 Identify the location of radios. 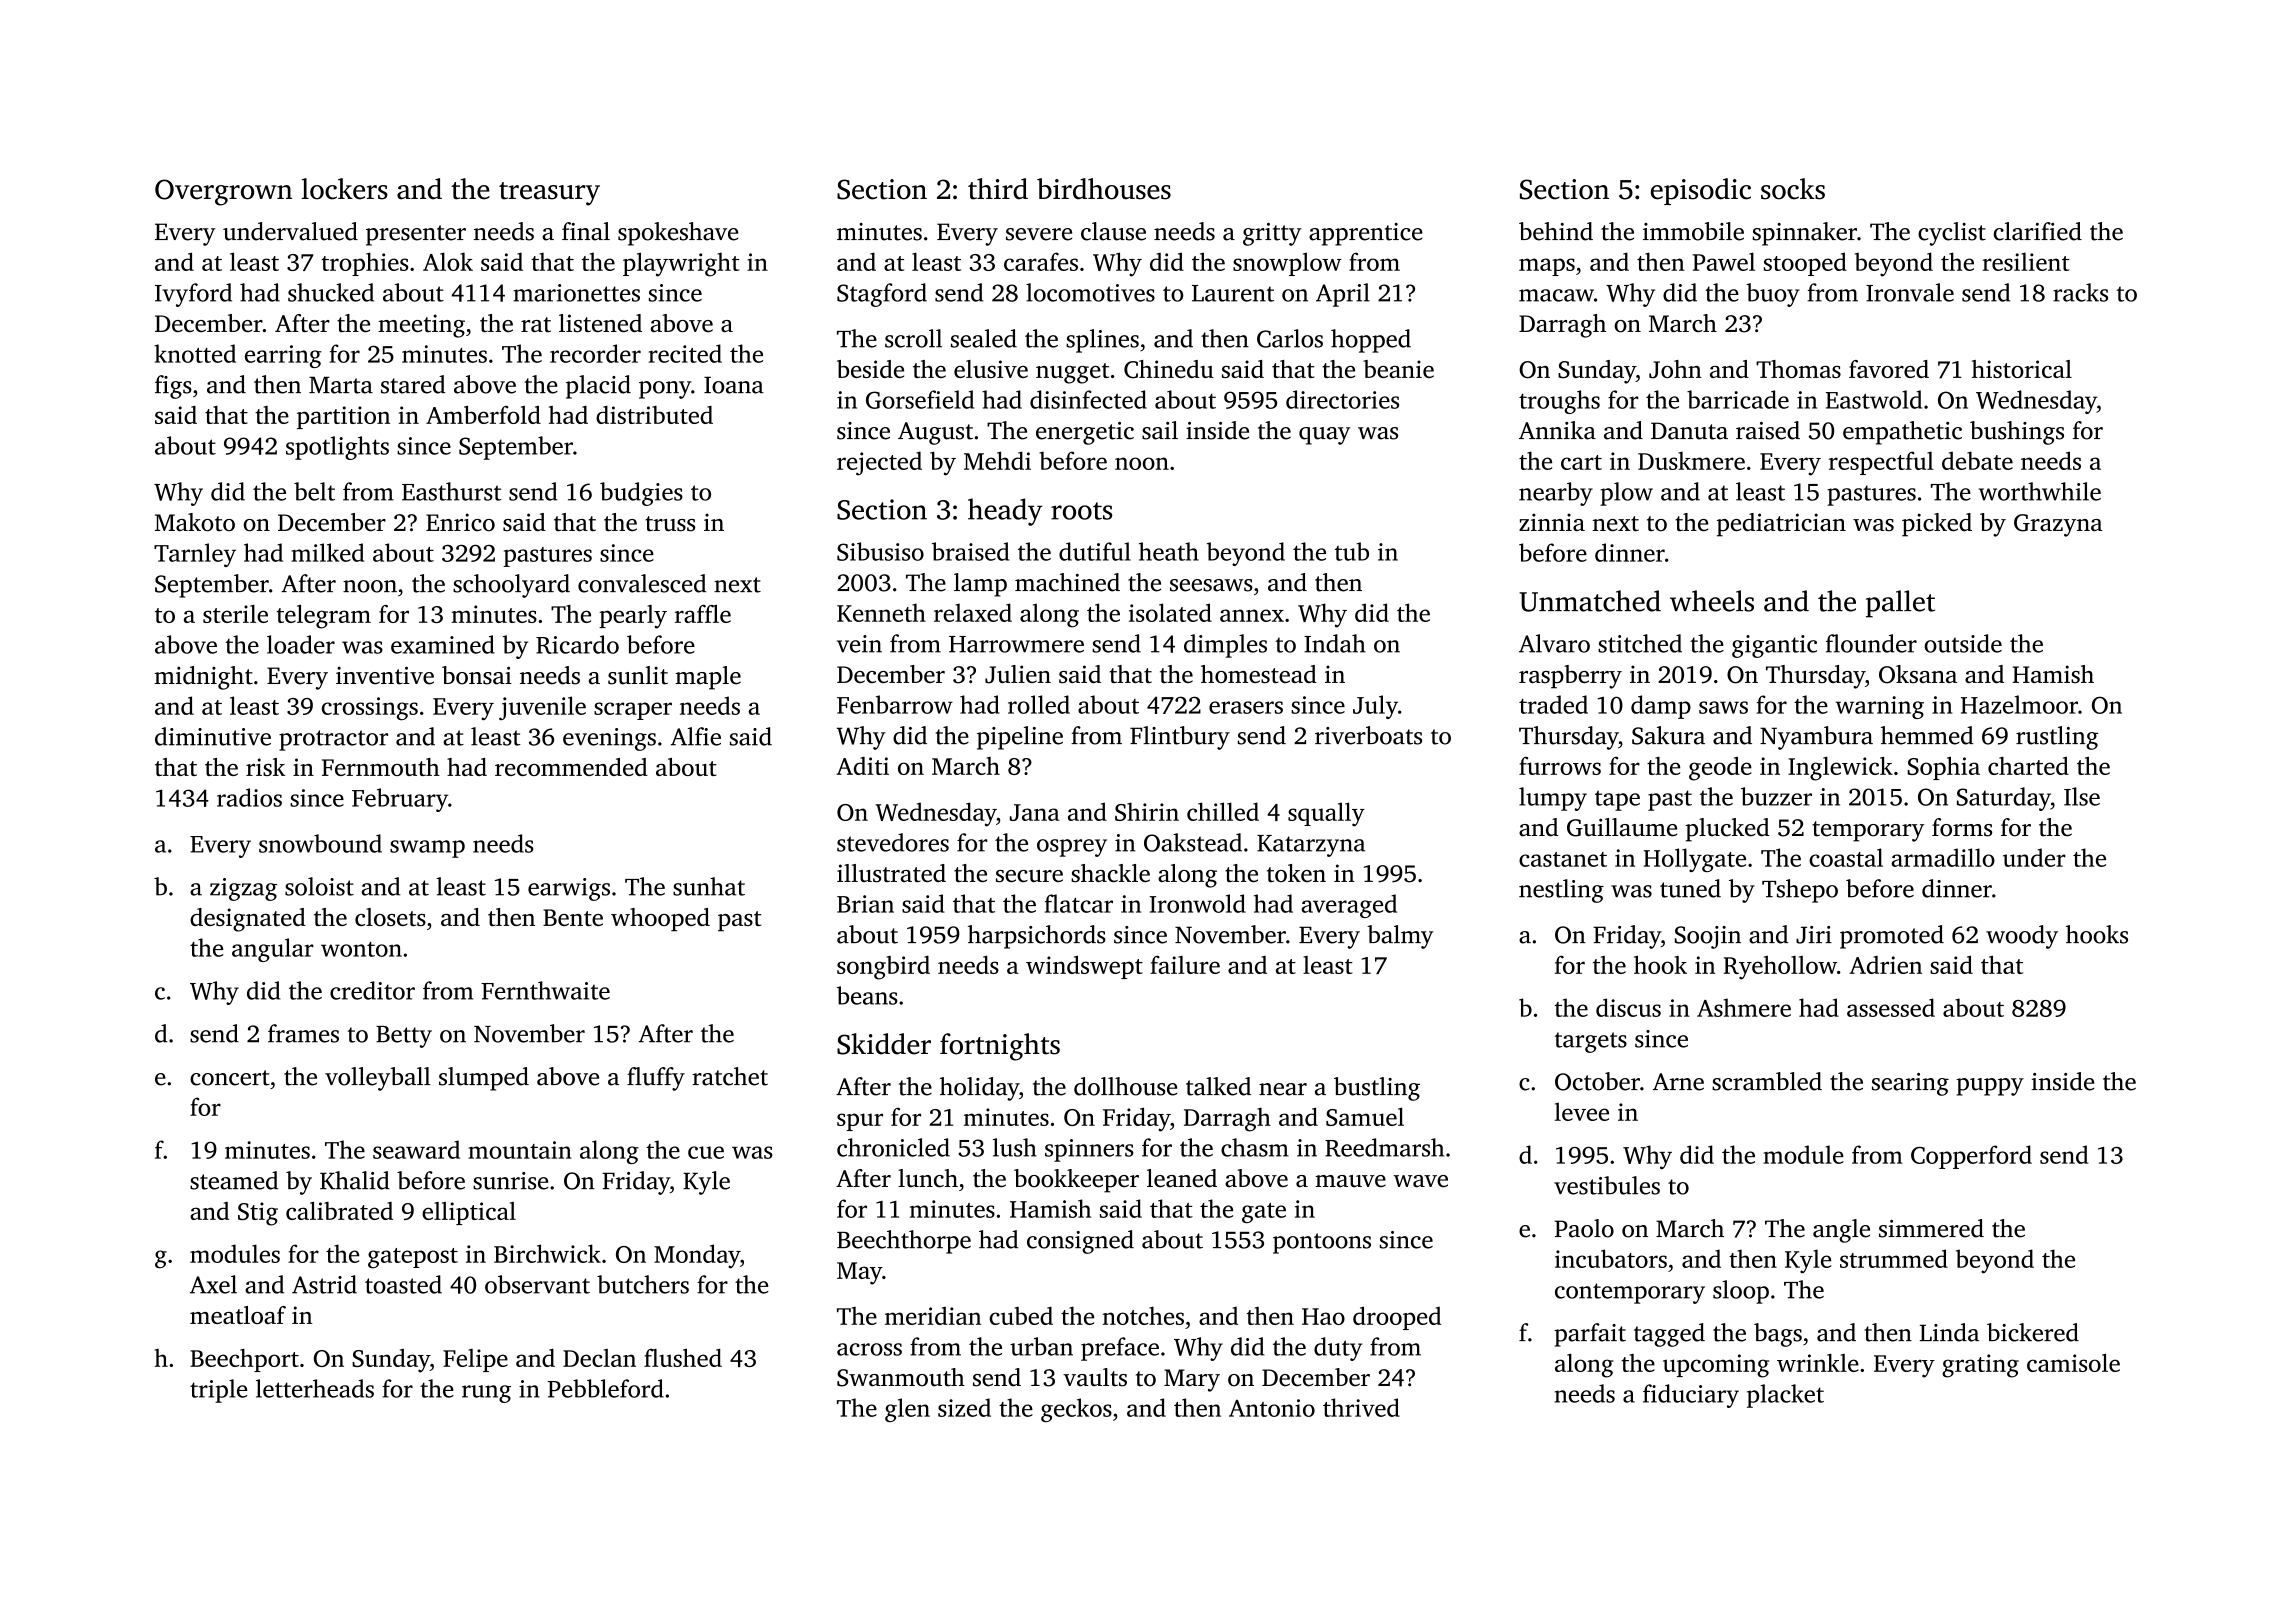
(249, 797).
